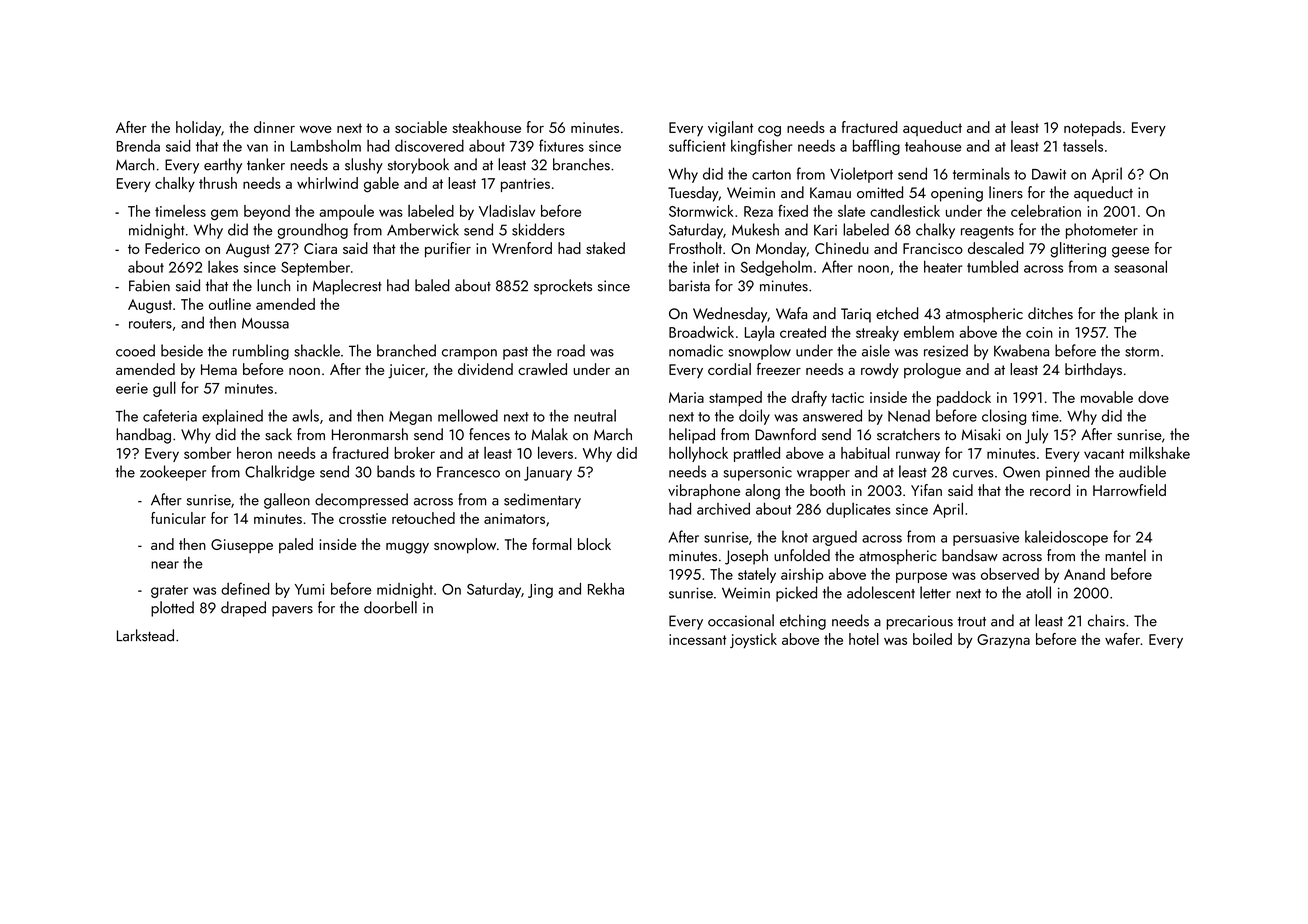 The height and width of the document is (924, 1308). What do you see at coordinates (1160, 453) in the document?
I see `milkshake` at bounding box center [1160, 453].
